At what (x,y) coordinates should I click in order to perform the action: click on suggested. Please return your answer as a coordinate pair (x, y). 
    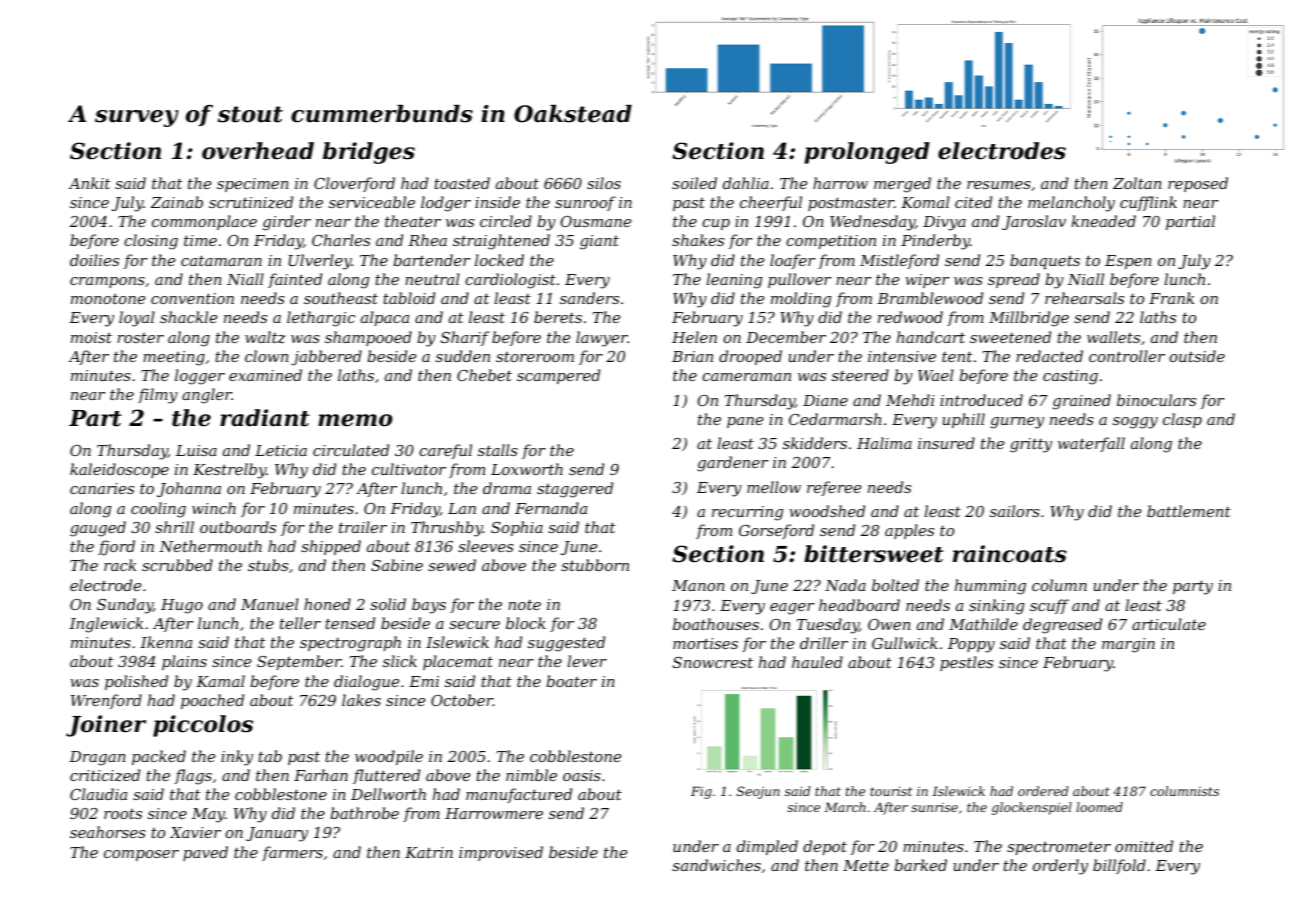
    Looking at the image, I should click on (566, 644).
